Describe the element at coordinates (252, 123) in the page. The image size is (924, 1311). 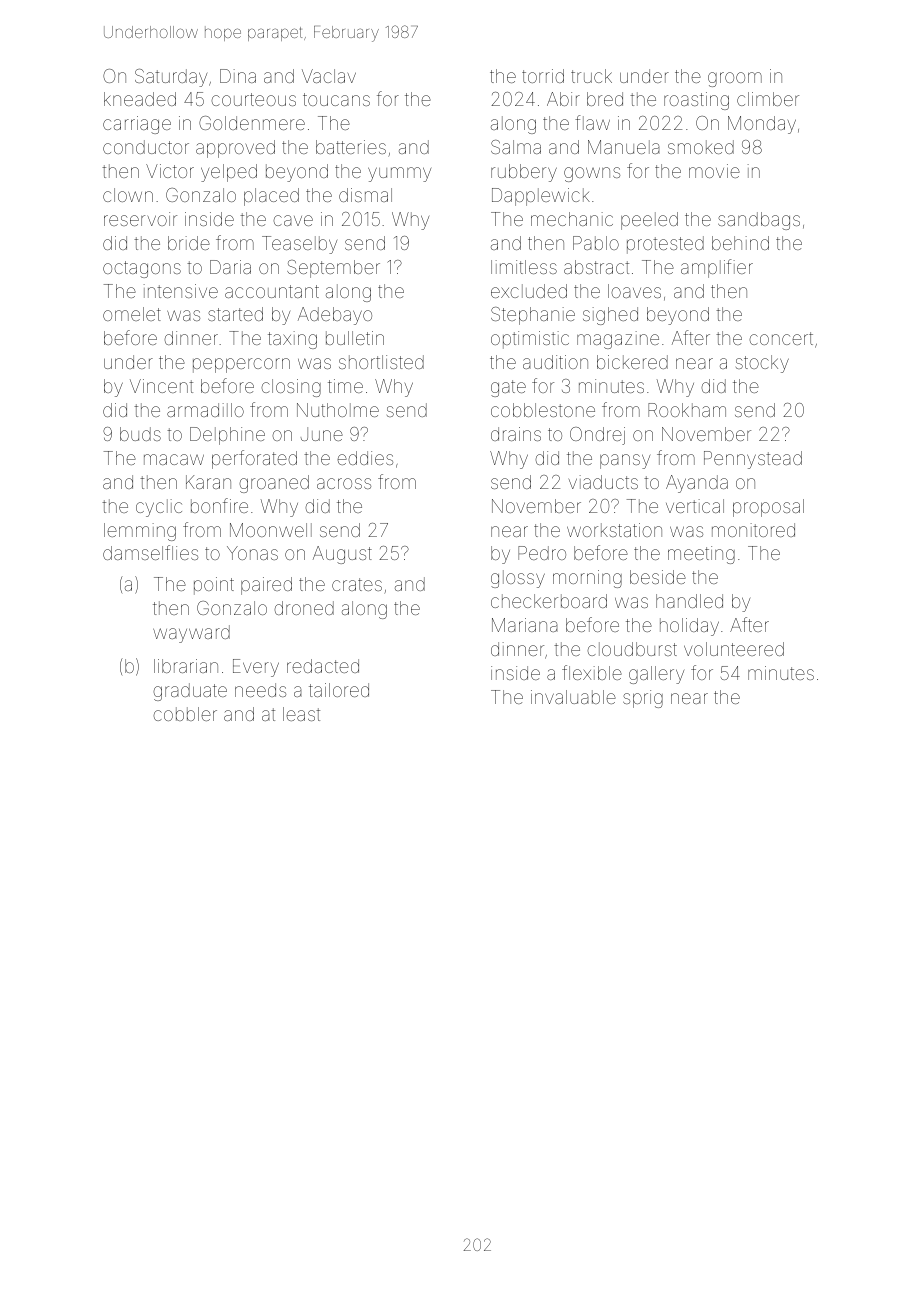
I see `Goldenmere` at that location.
